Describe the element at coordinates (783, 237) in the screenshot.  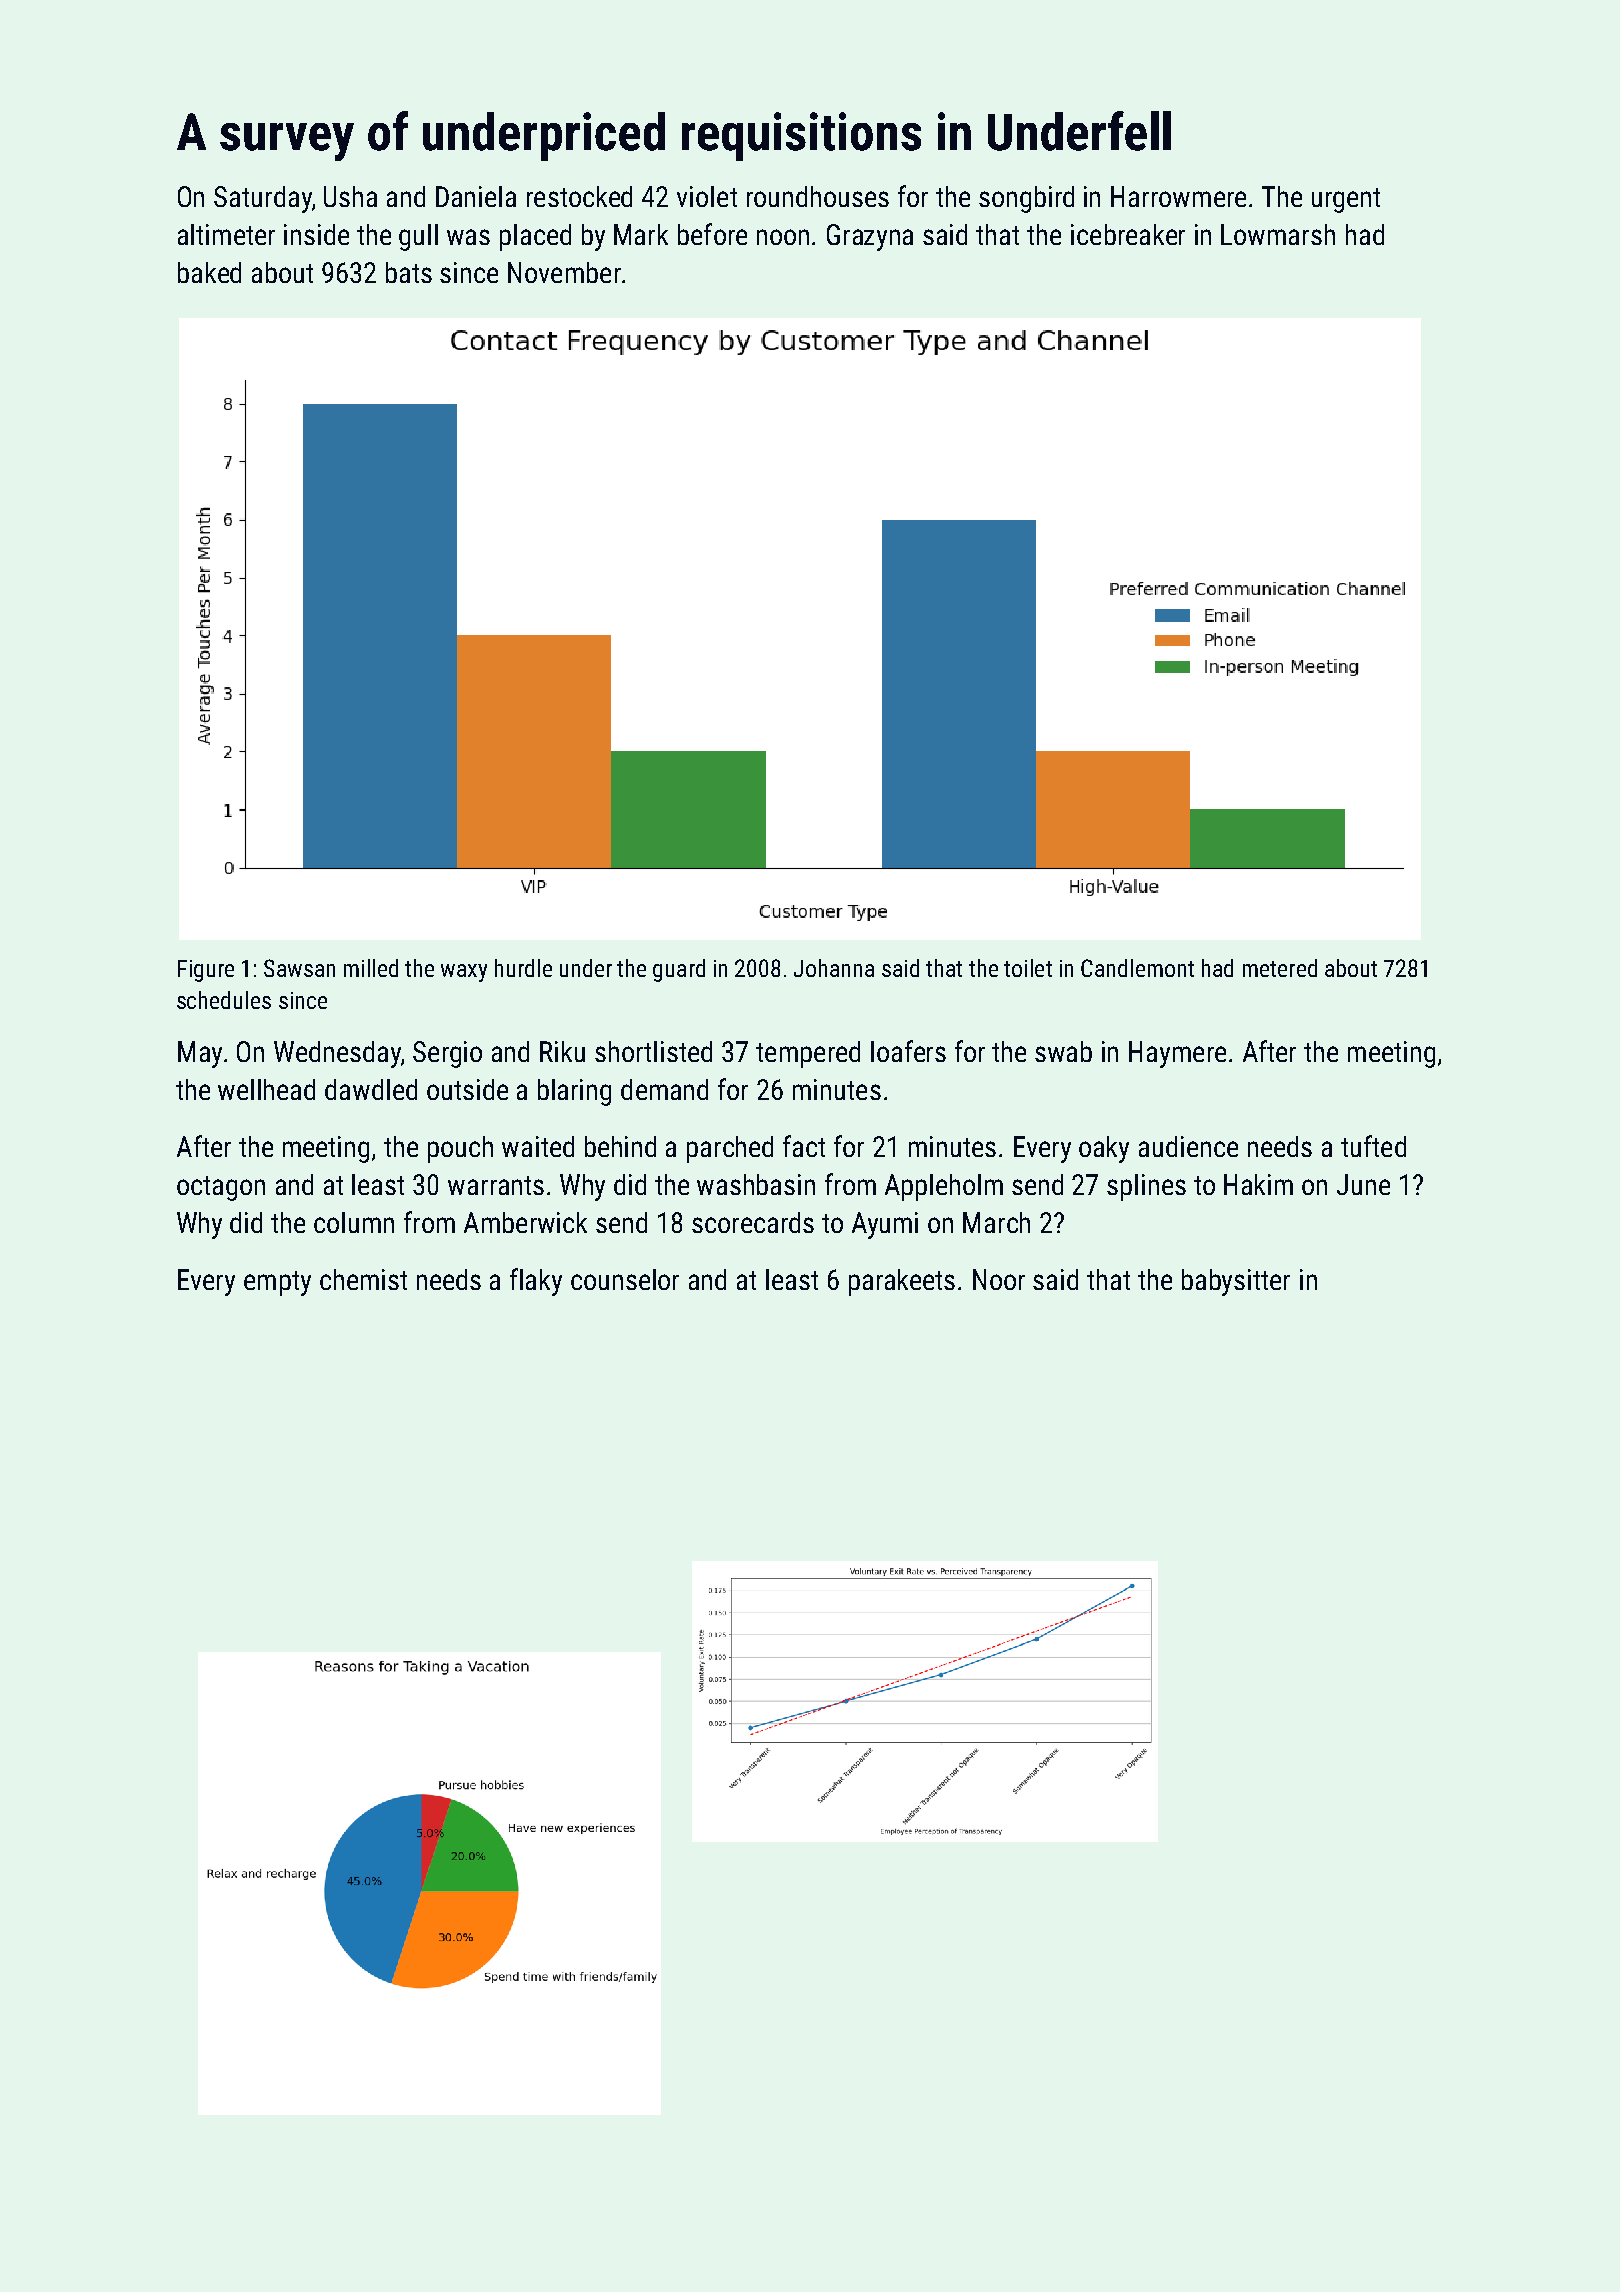
I see `noon` at that location.
